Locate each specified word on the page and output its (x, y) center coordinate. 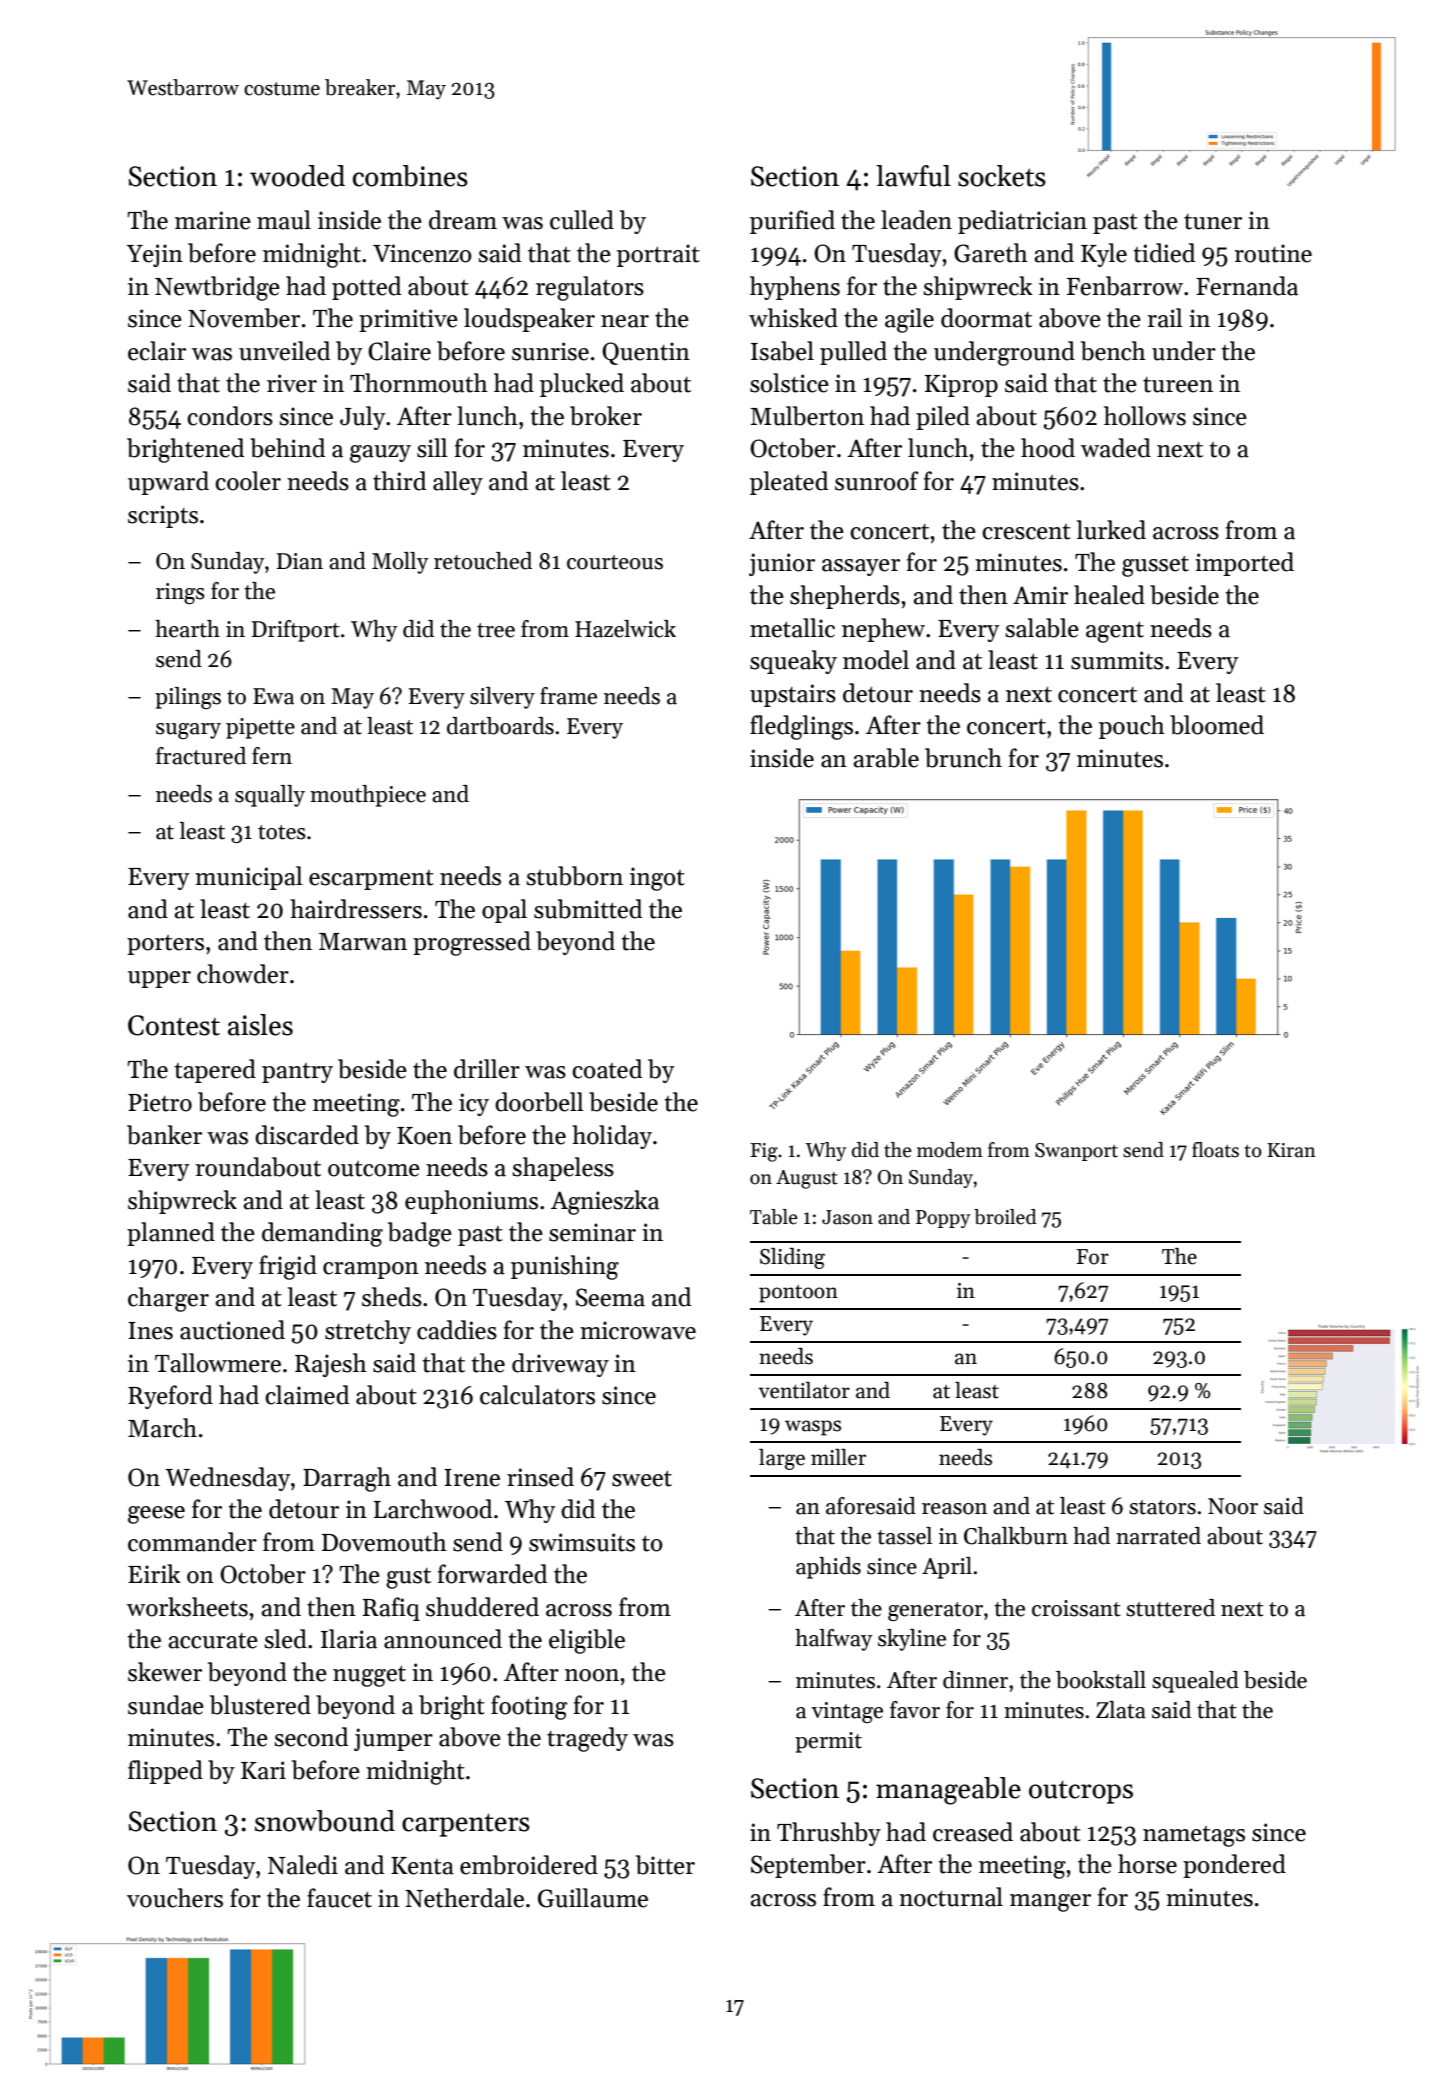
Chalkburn (1016, 1536)
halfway (834, 1640)
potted (366, 288)
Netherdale (464, 1898)
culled (582, 220)
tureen (1178, 385)
